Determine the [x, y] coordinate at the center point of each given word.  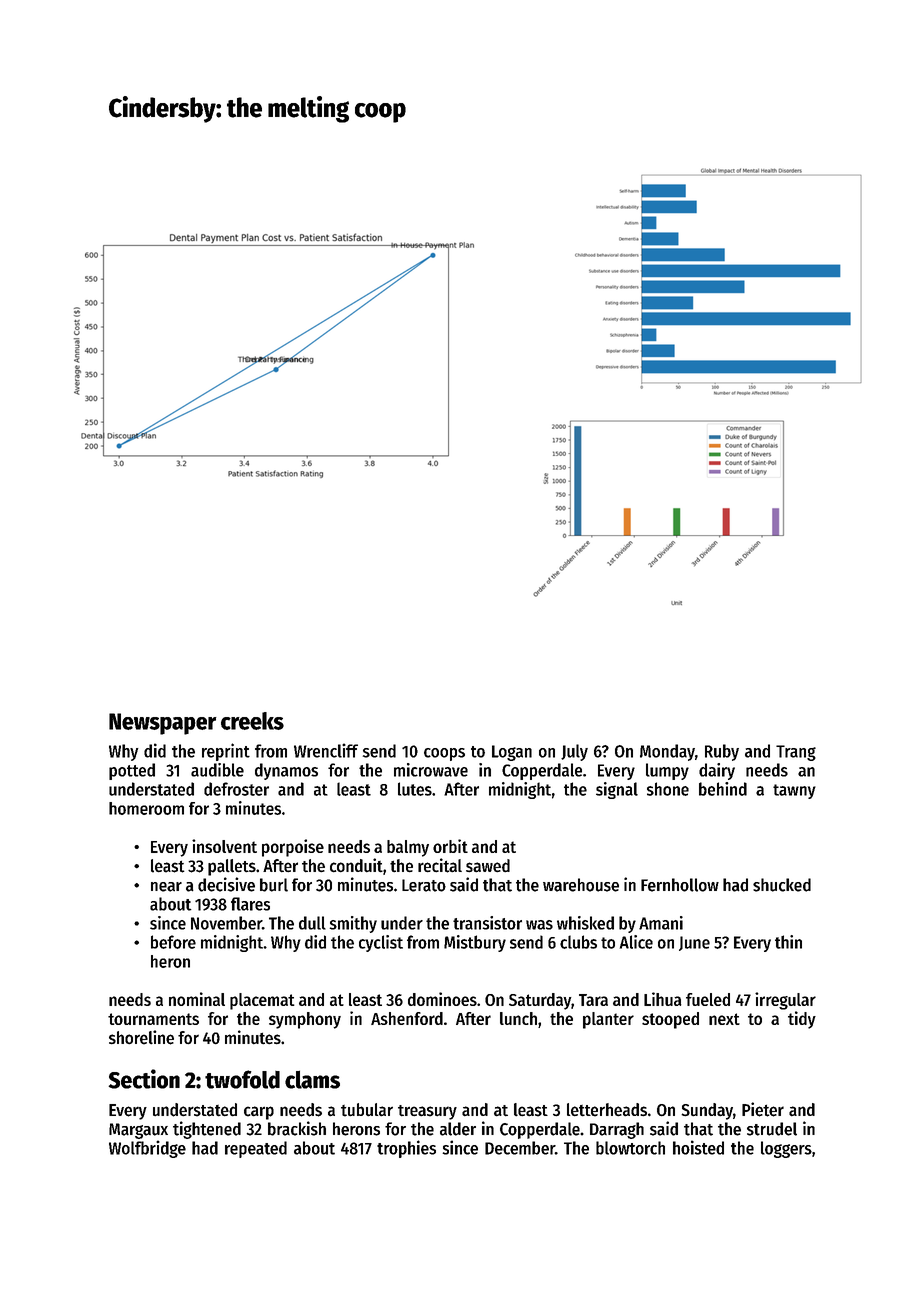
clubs [578, 942]
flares [250, 904]
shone [668, 789]
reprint [226, 752]
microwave [431, 770]
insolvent [224, 846]
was [539, 925]
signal [617, 790]
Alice [636, 942]
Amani [661, 923]
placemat [262, 1001]
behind [723, 789]
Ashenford [407, 1018]
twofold [242, 1079]
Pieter [763, 1109]
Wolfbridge [147, 1149]
